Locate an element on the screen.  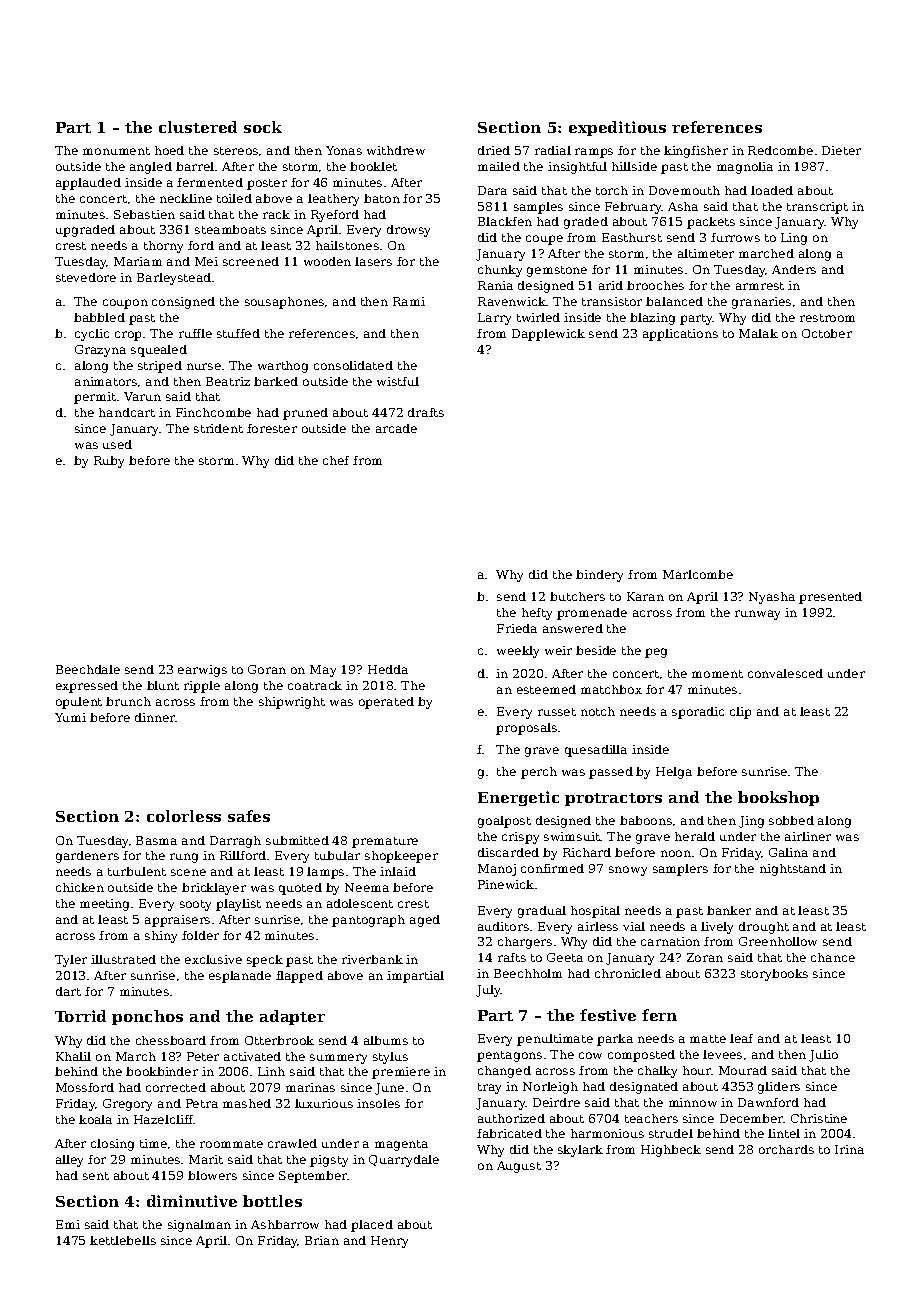
submitted is located at coordinates (297, 840).
